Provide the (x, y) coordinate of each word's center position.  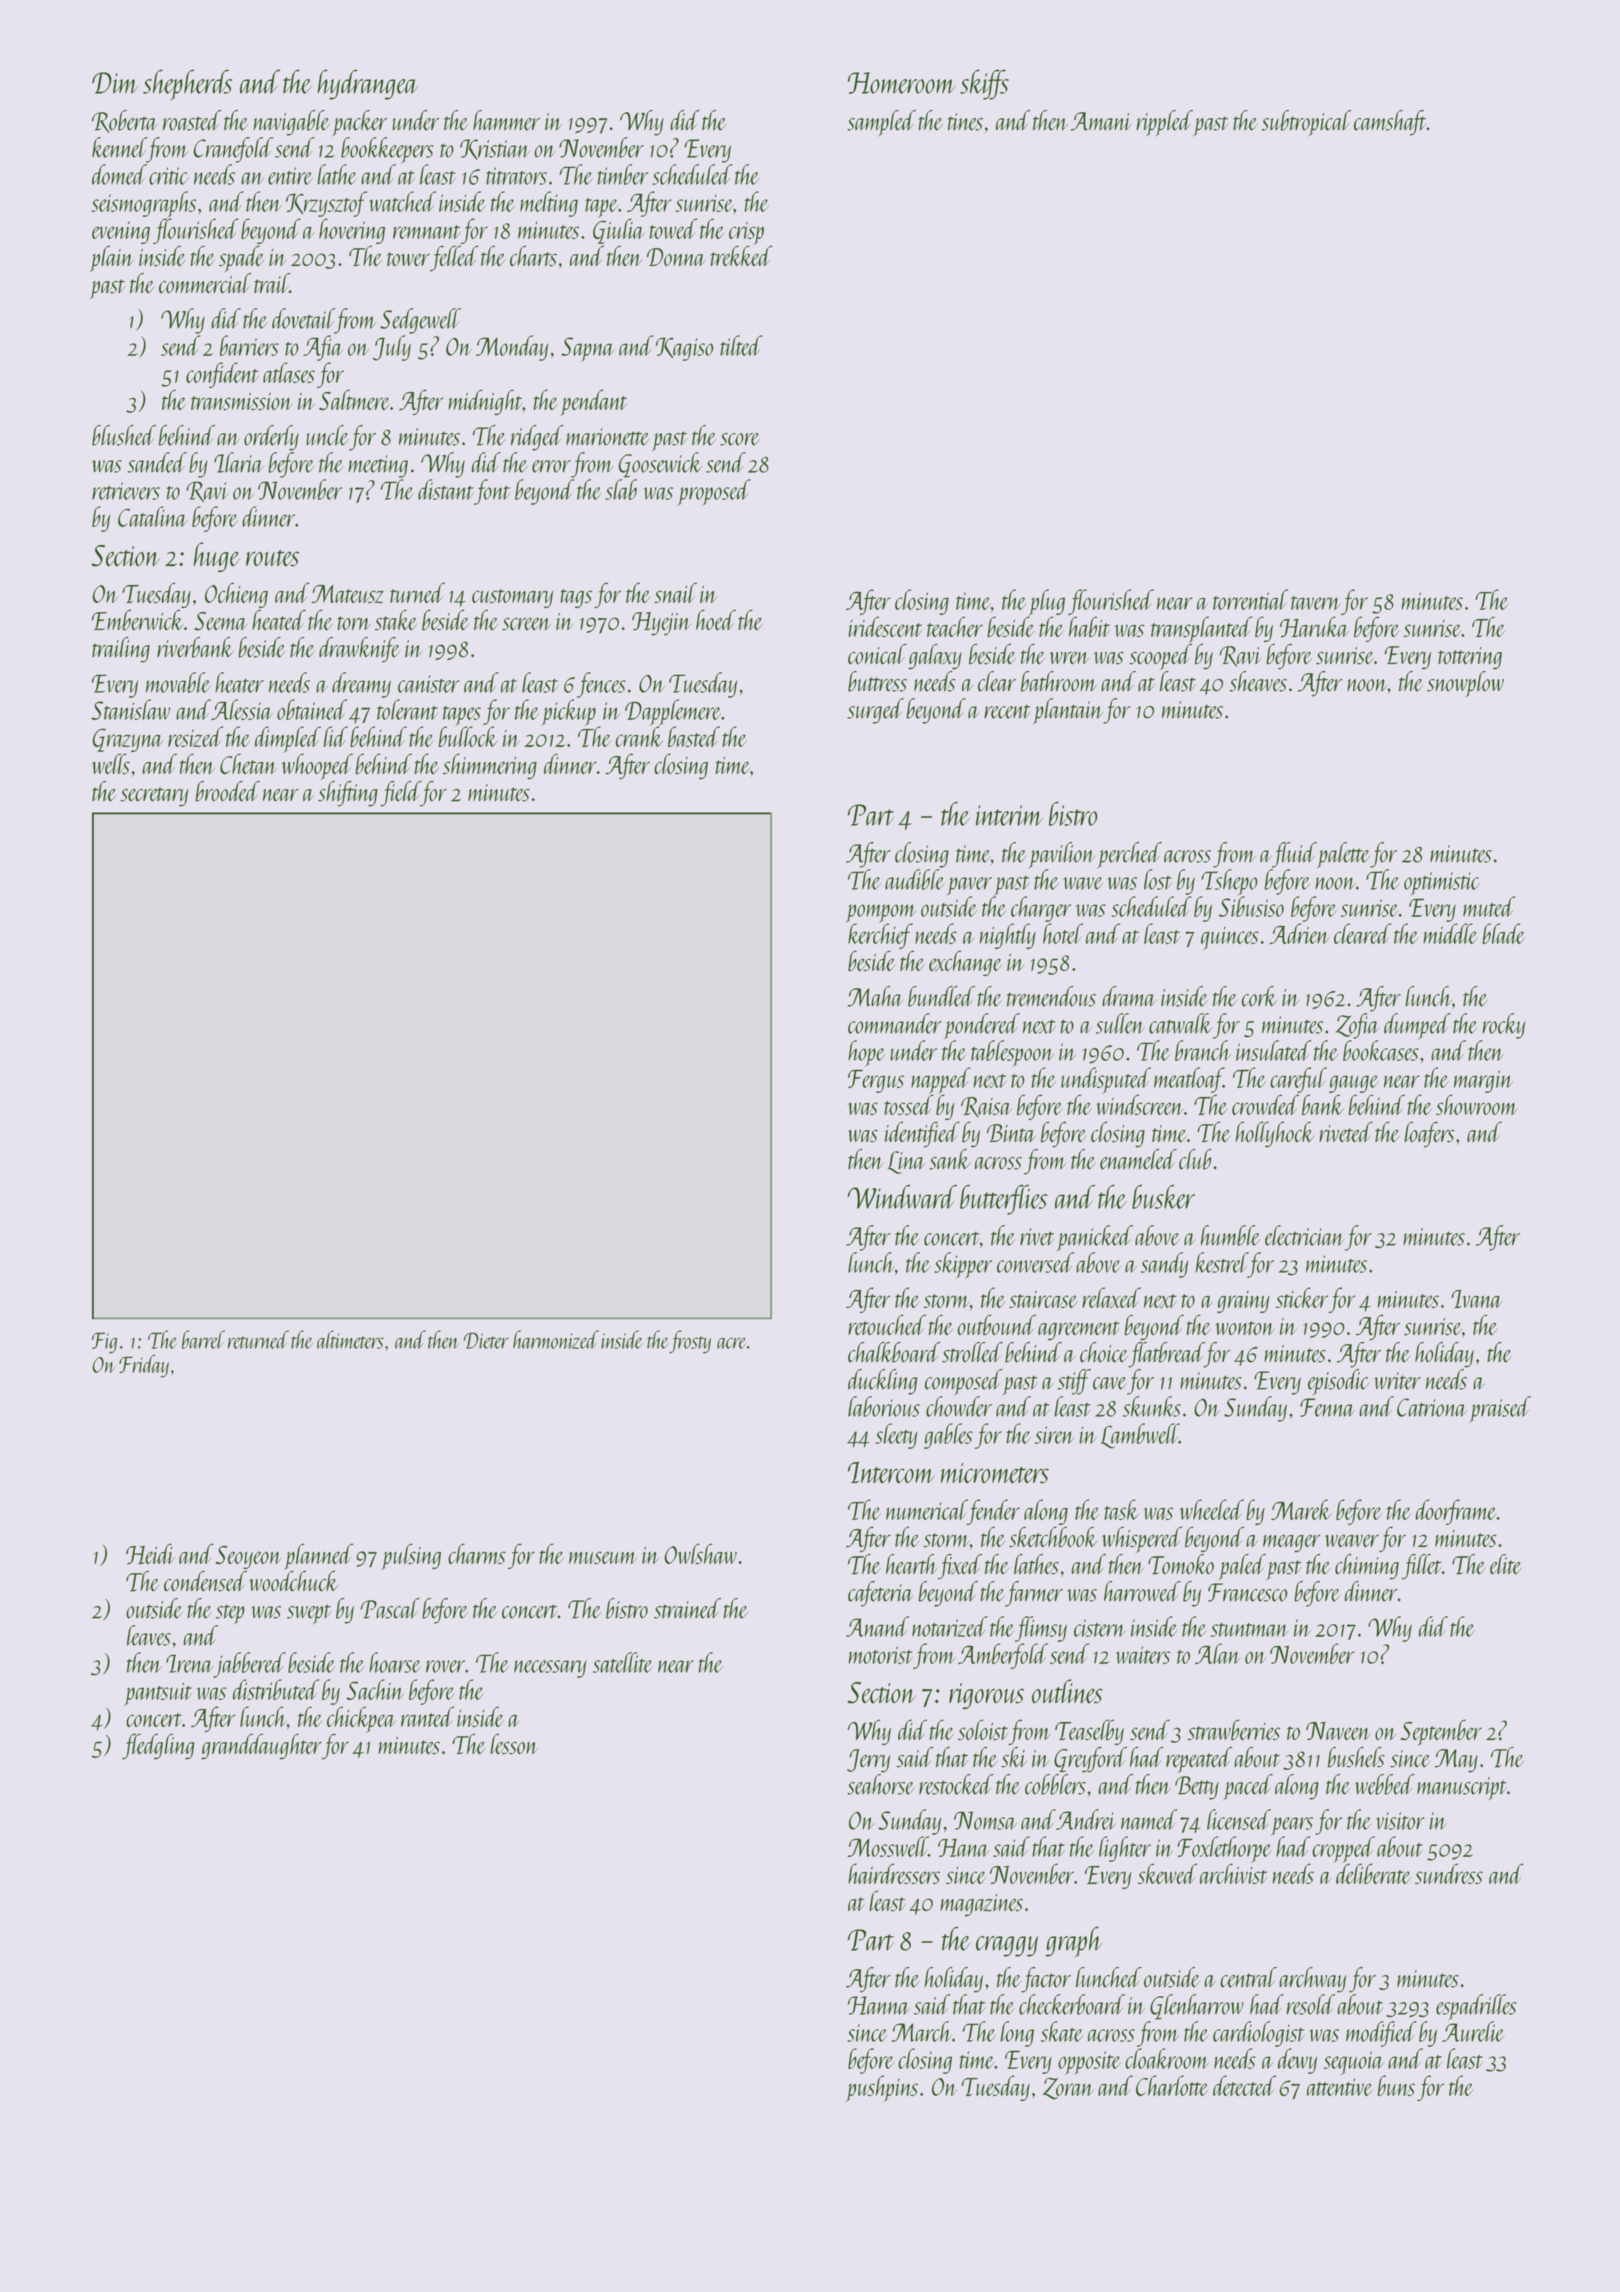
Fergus (876, 1081)
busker (1163, 1197)
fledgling (158, 1746)
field (401, 794)
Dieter (486, 1340)
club (1195, 1159)
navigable (291, 123)
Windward (902, 1197)
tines (965, 122)
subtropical (1306, 123)
